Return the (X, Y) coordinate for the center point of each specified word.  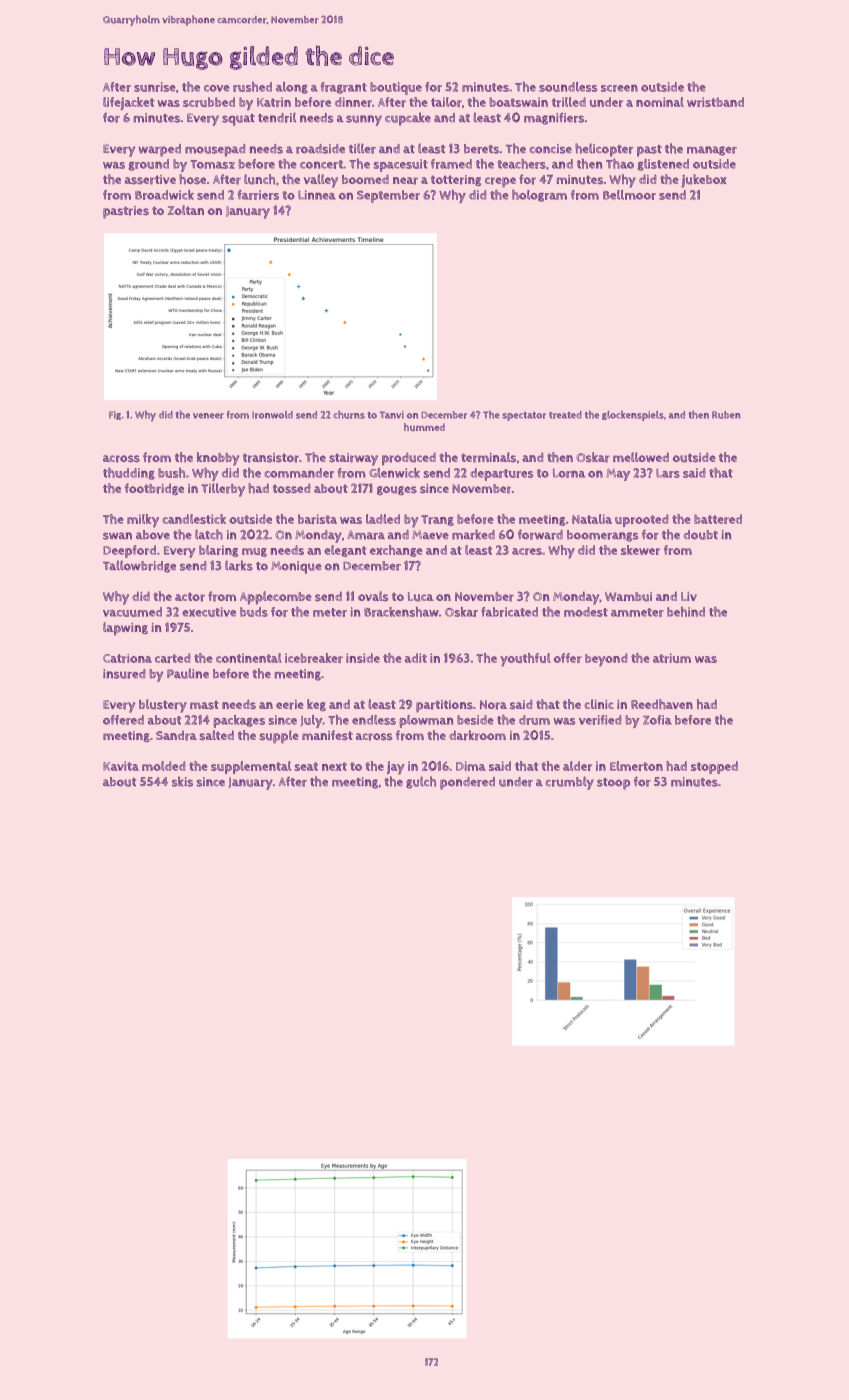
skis (182, 781)
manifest (327, 735)
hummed (424, 427)
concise (550, 149)
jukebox (704, 181)
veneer (208, 416)
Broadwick (164, 195)
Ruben (726, 415)
